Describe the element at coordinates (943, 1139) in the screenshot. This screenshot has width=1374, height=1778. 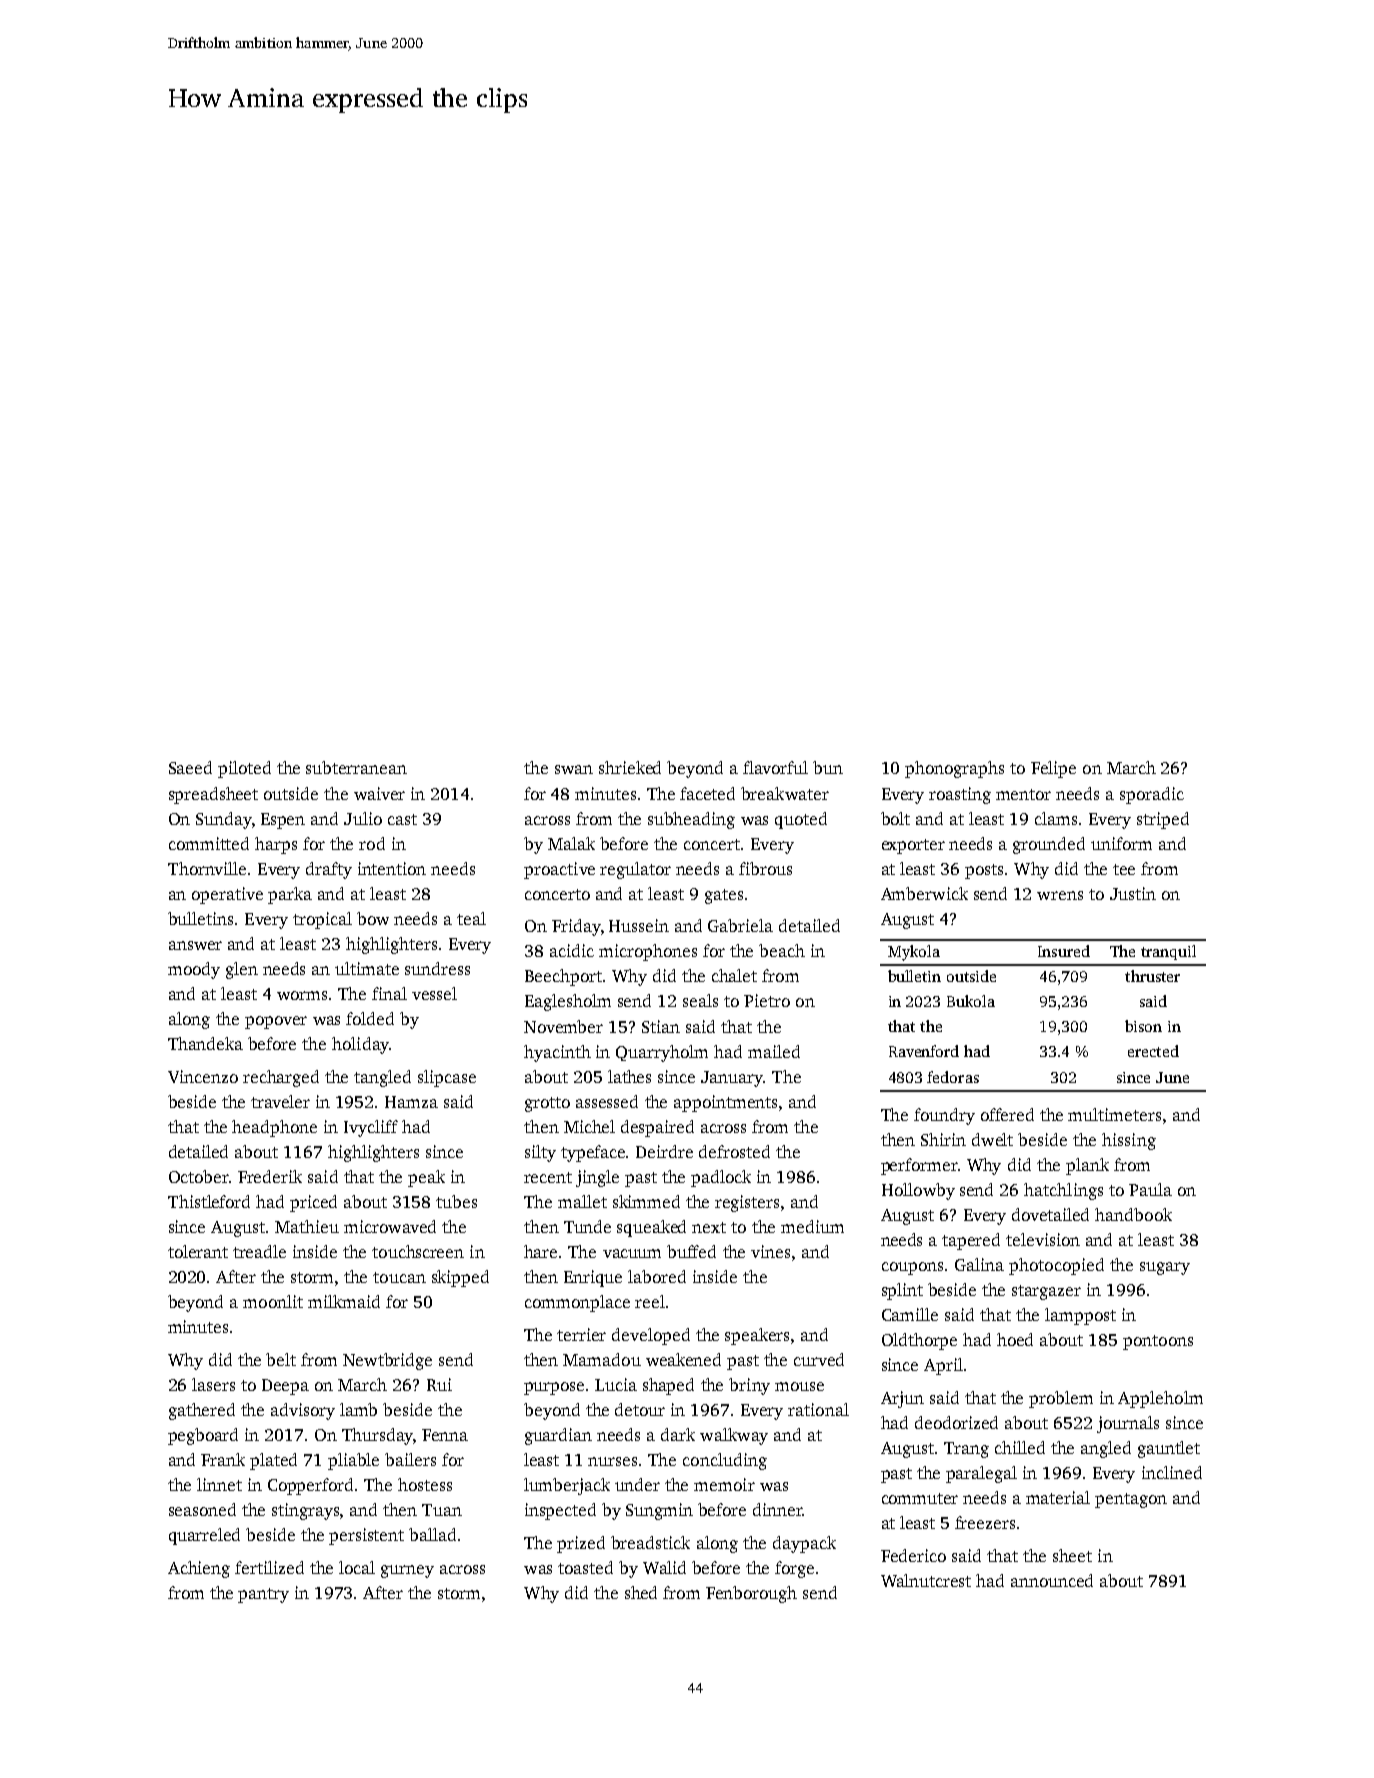
I see `Shirin` at that location.
